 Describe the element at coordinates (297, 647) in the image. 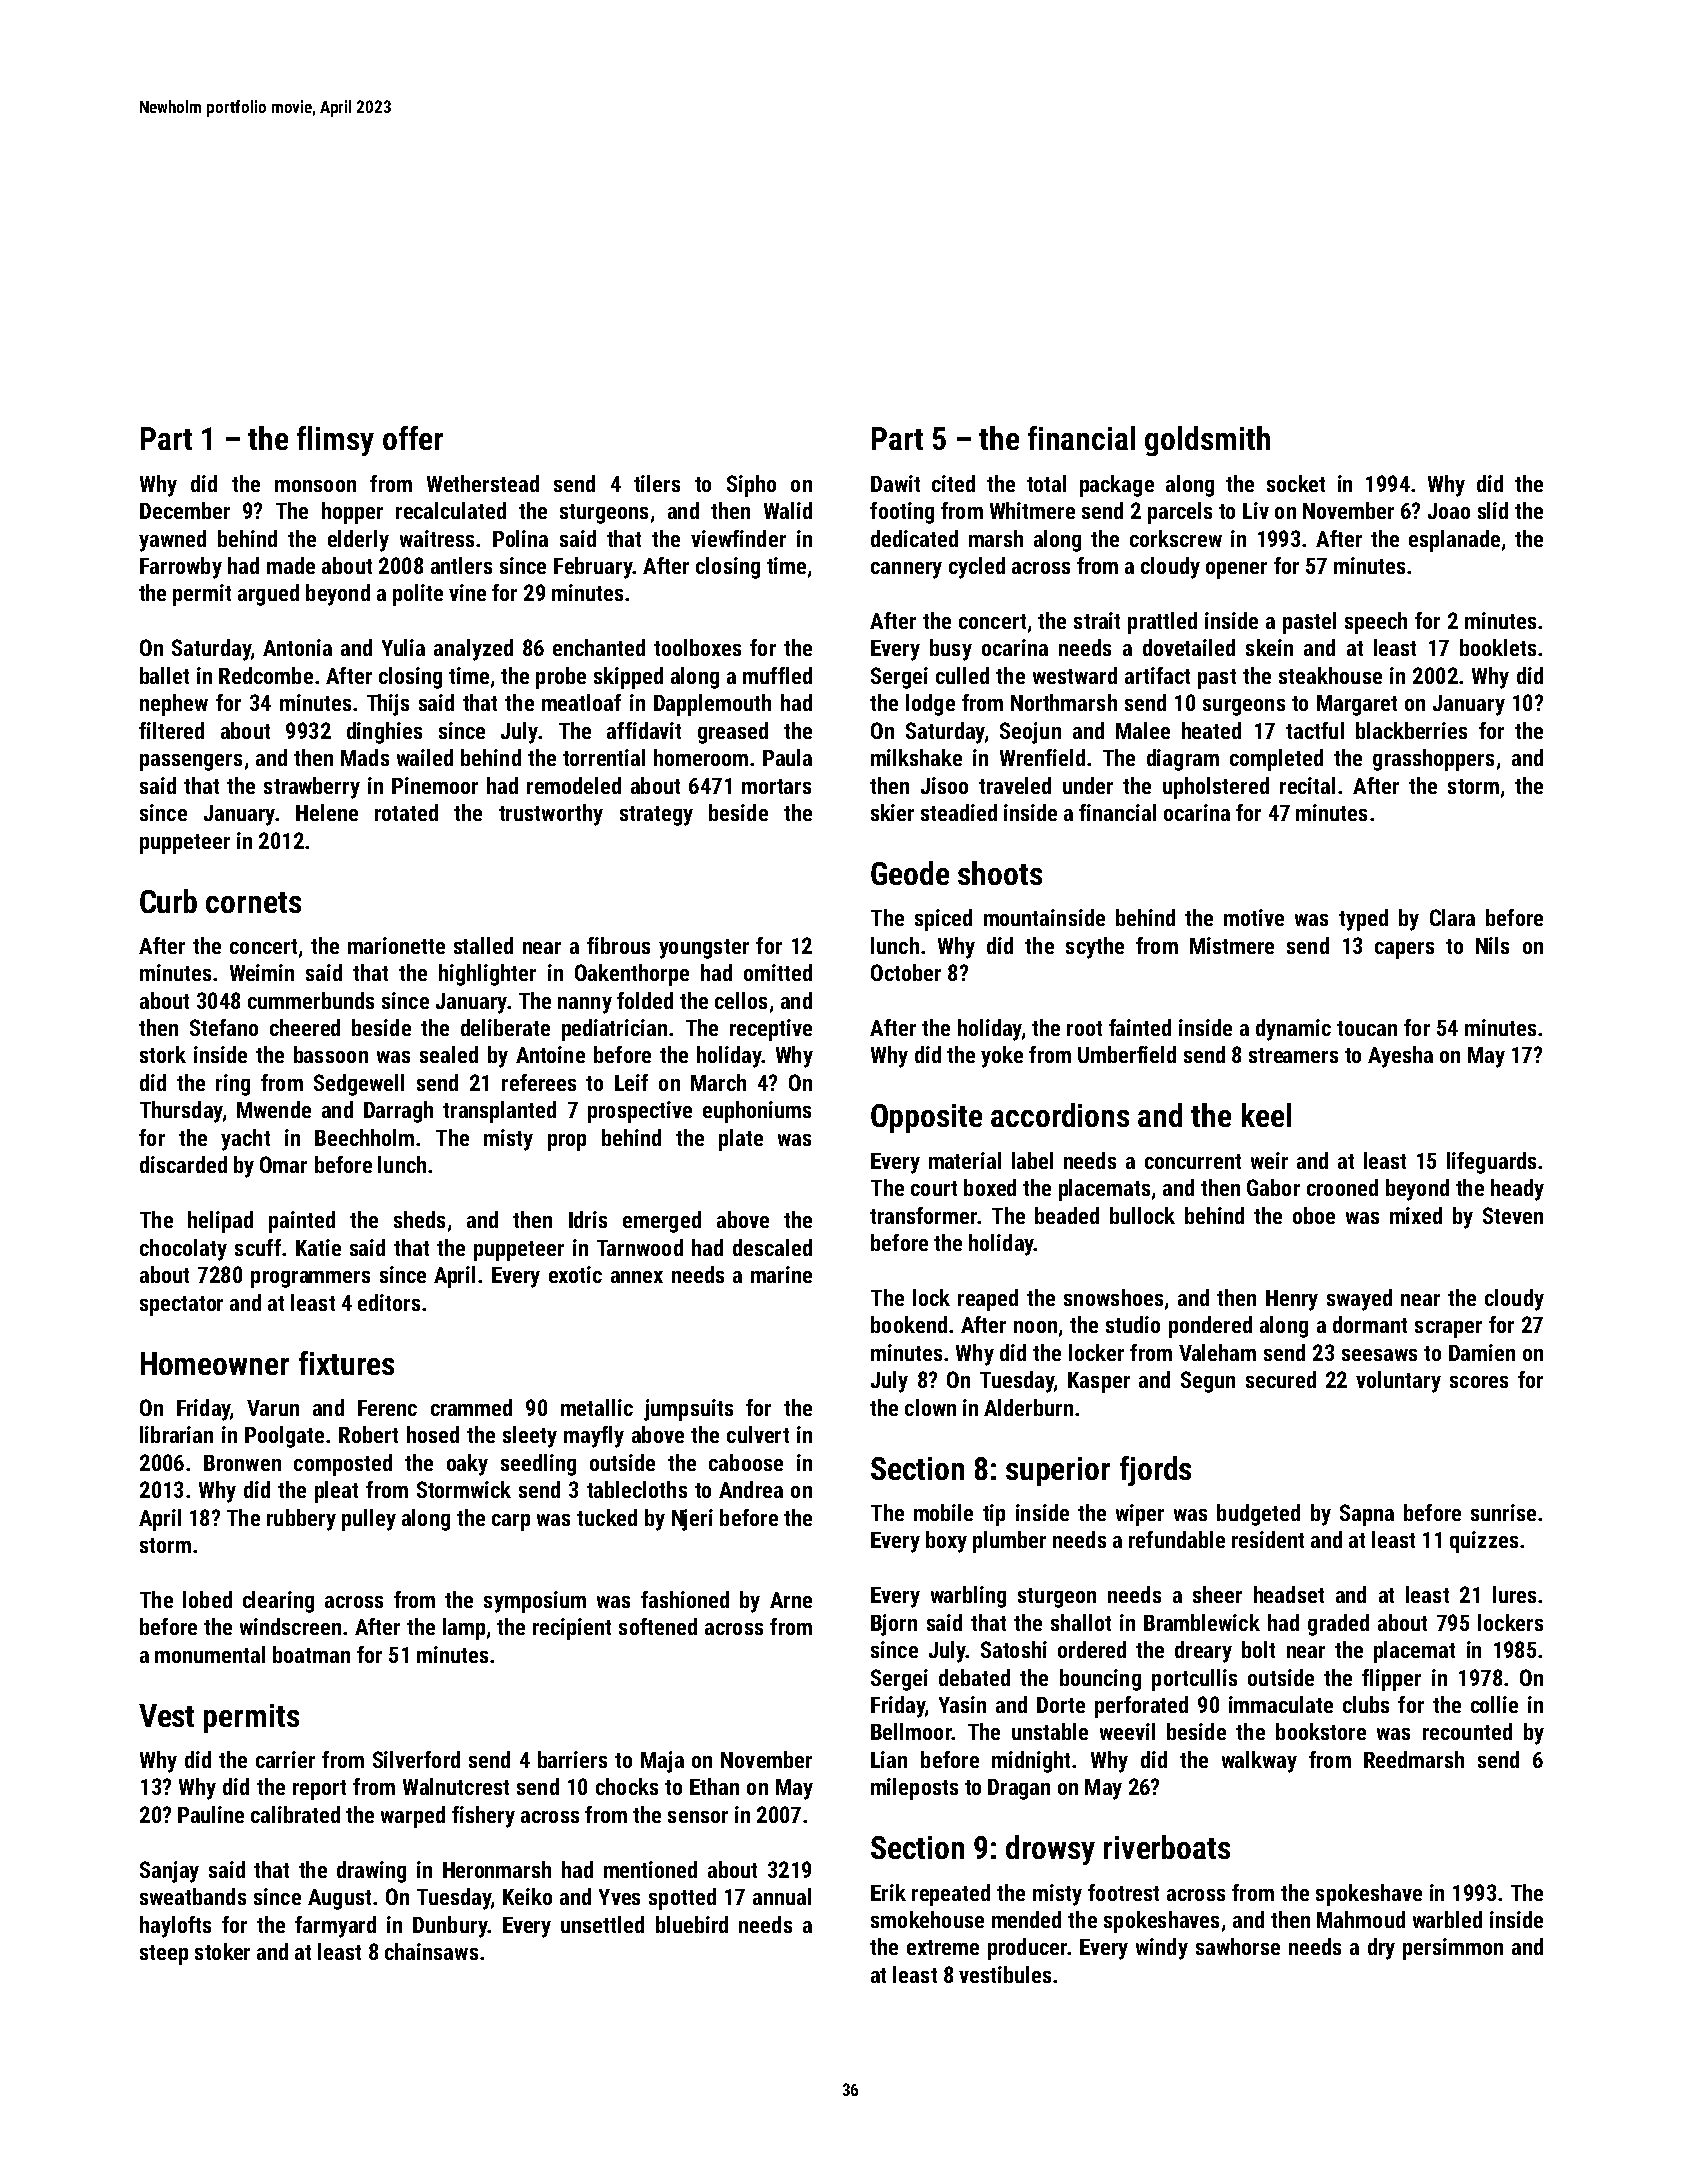

I see `Antonia` at that location.
